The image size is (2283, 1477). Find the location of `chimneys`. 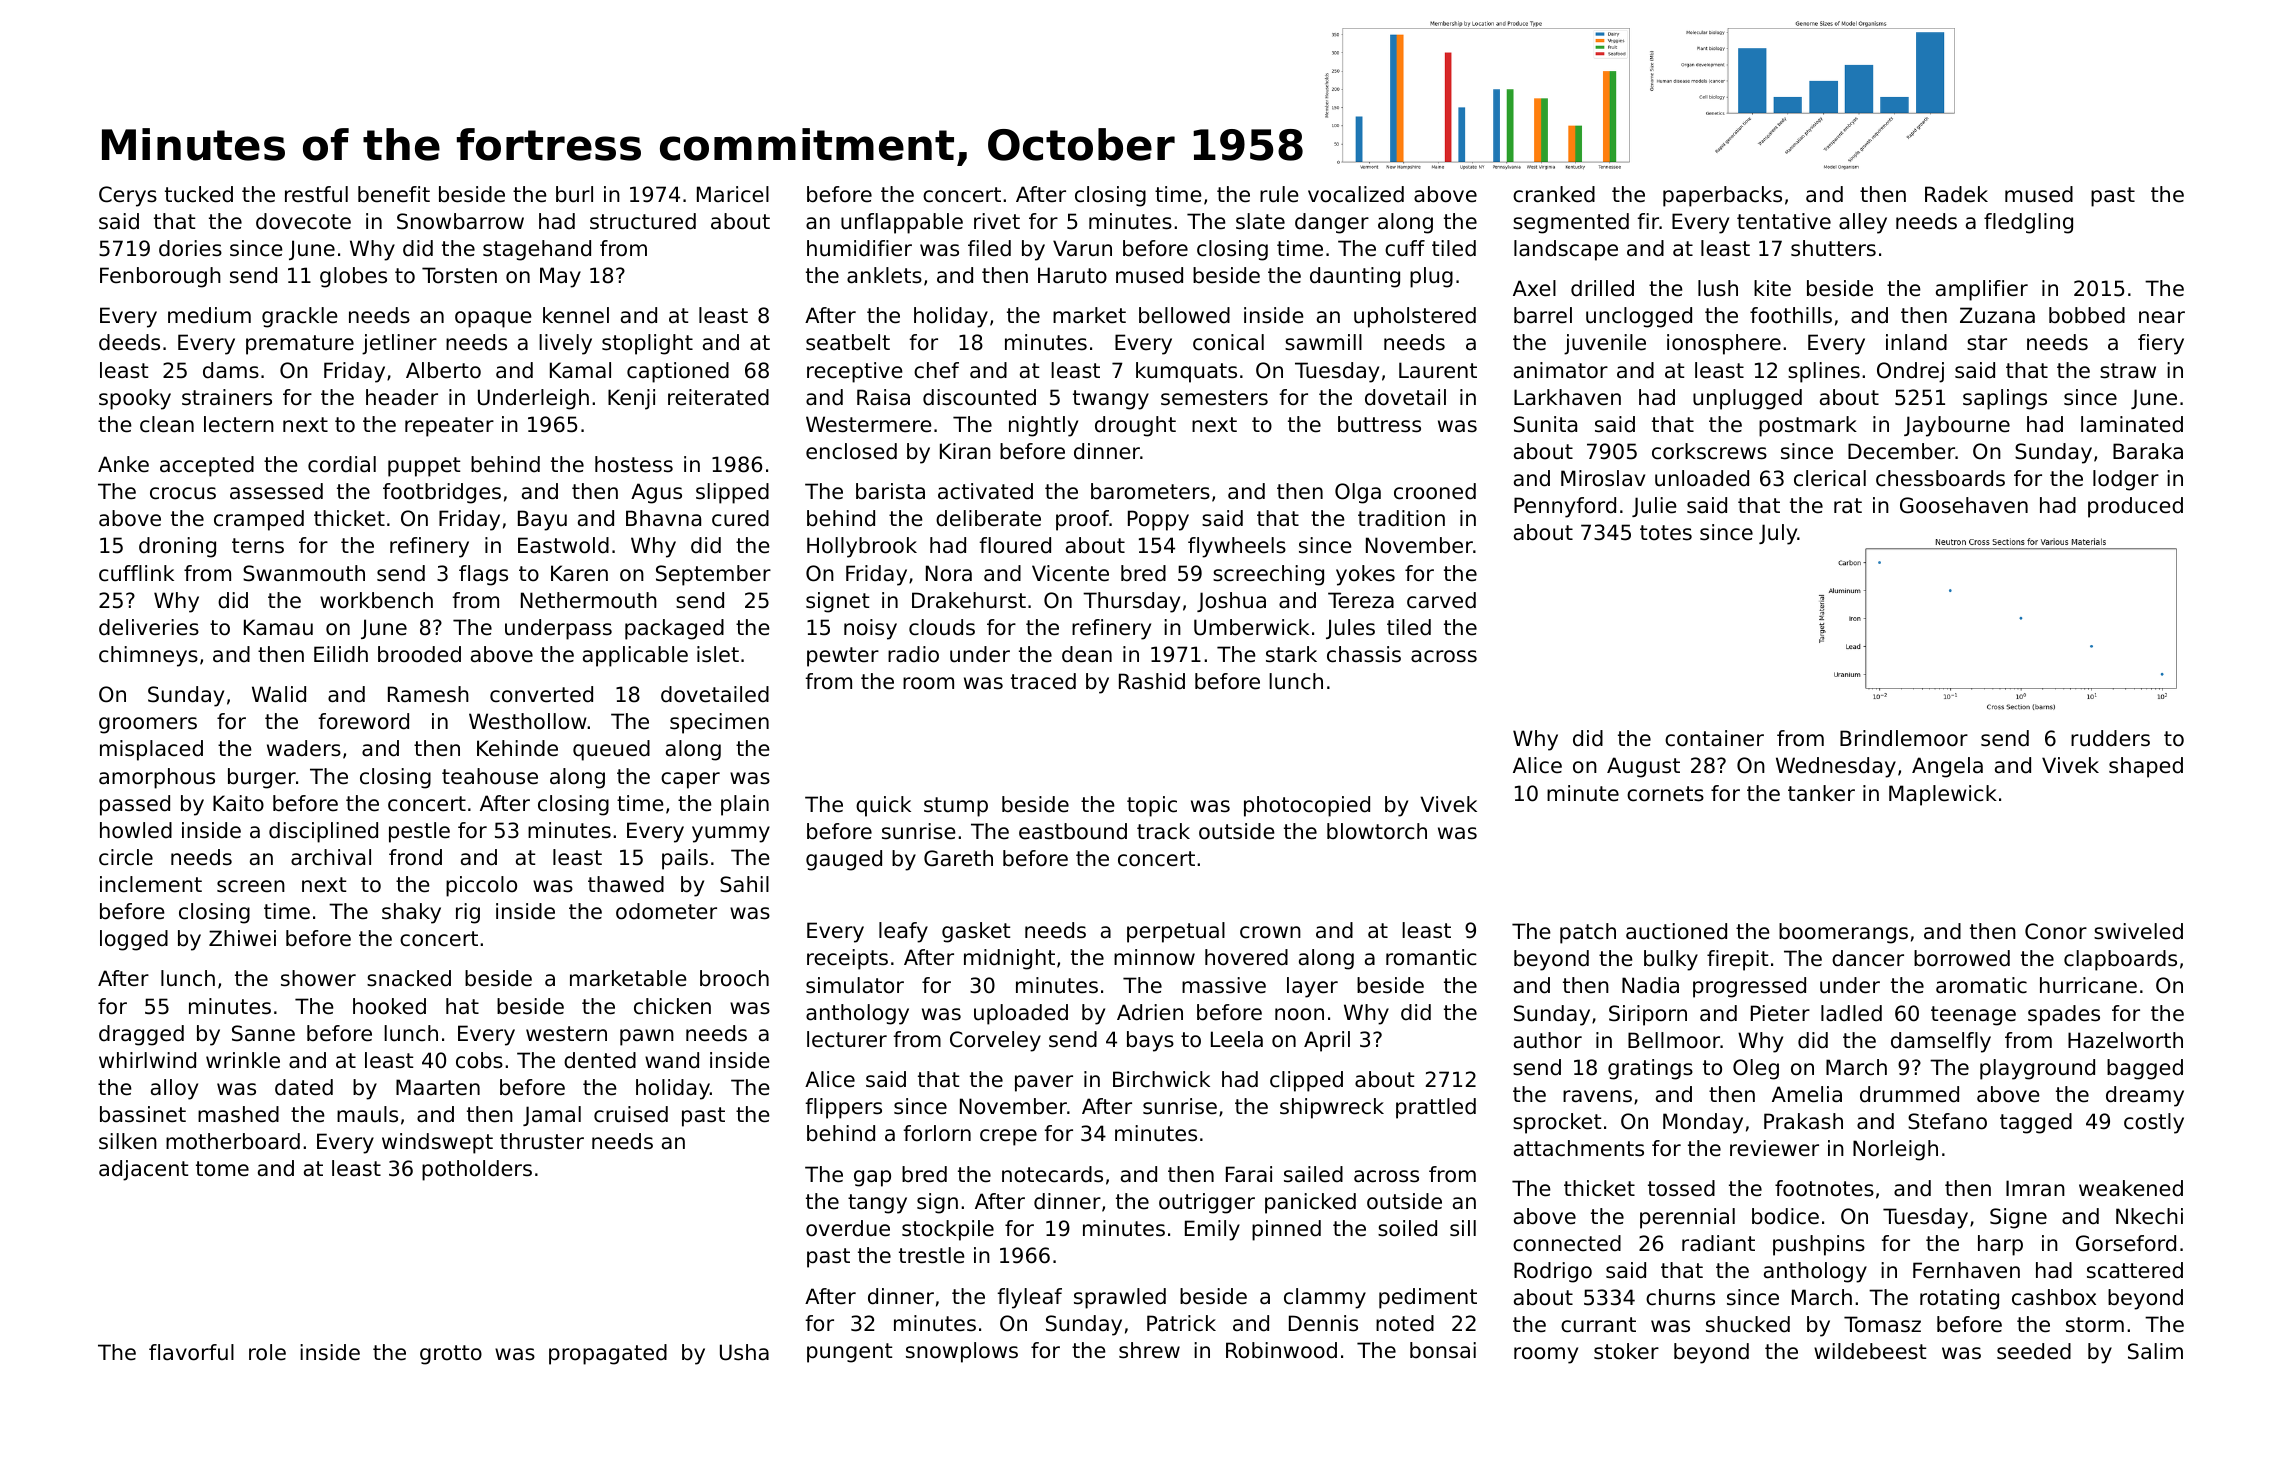

chimneys is located at coordinates (148, 656).
